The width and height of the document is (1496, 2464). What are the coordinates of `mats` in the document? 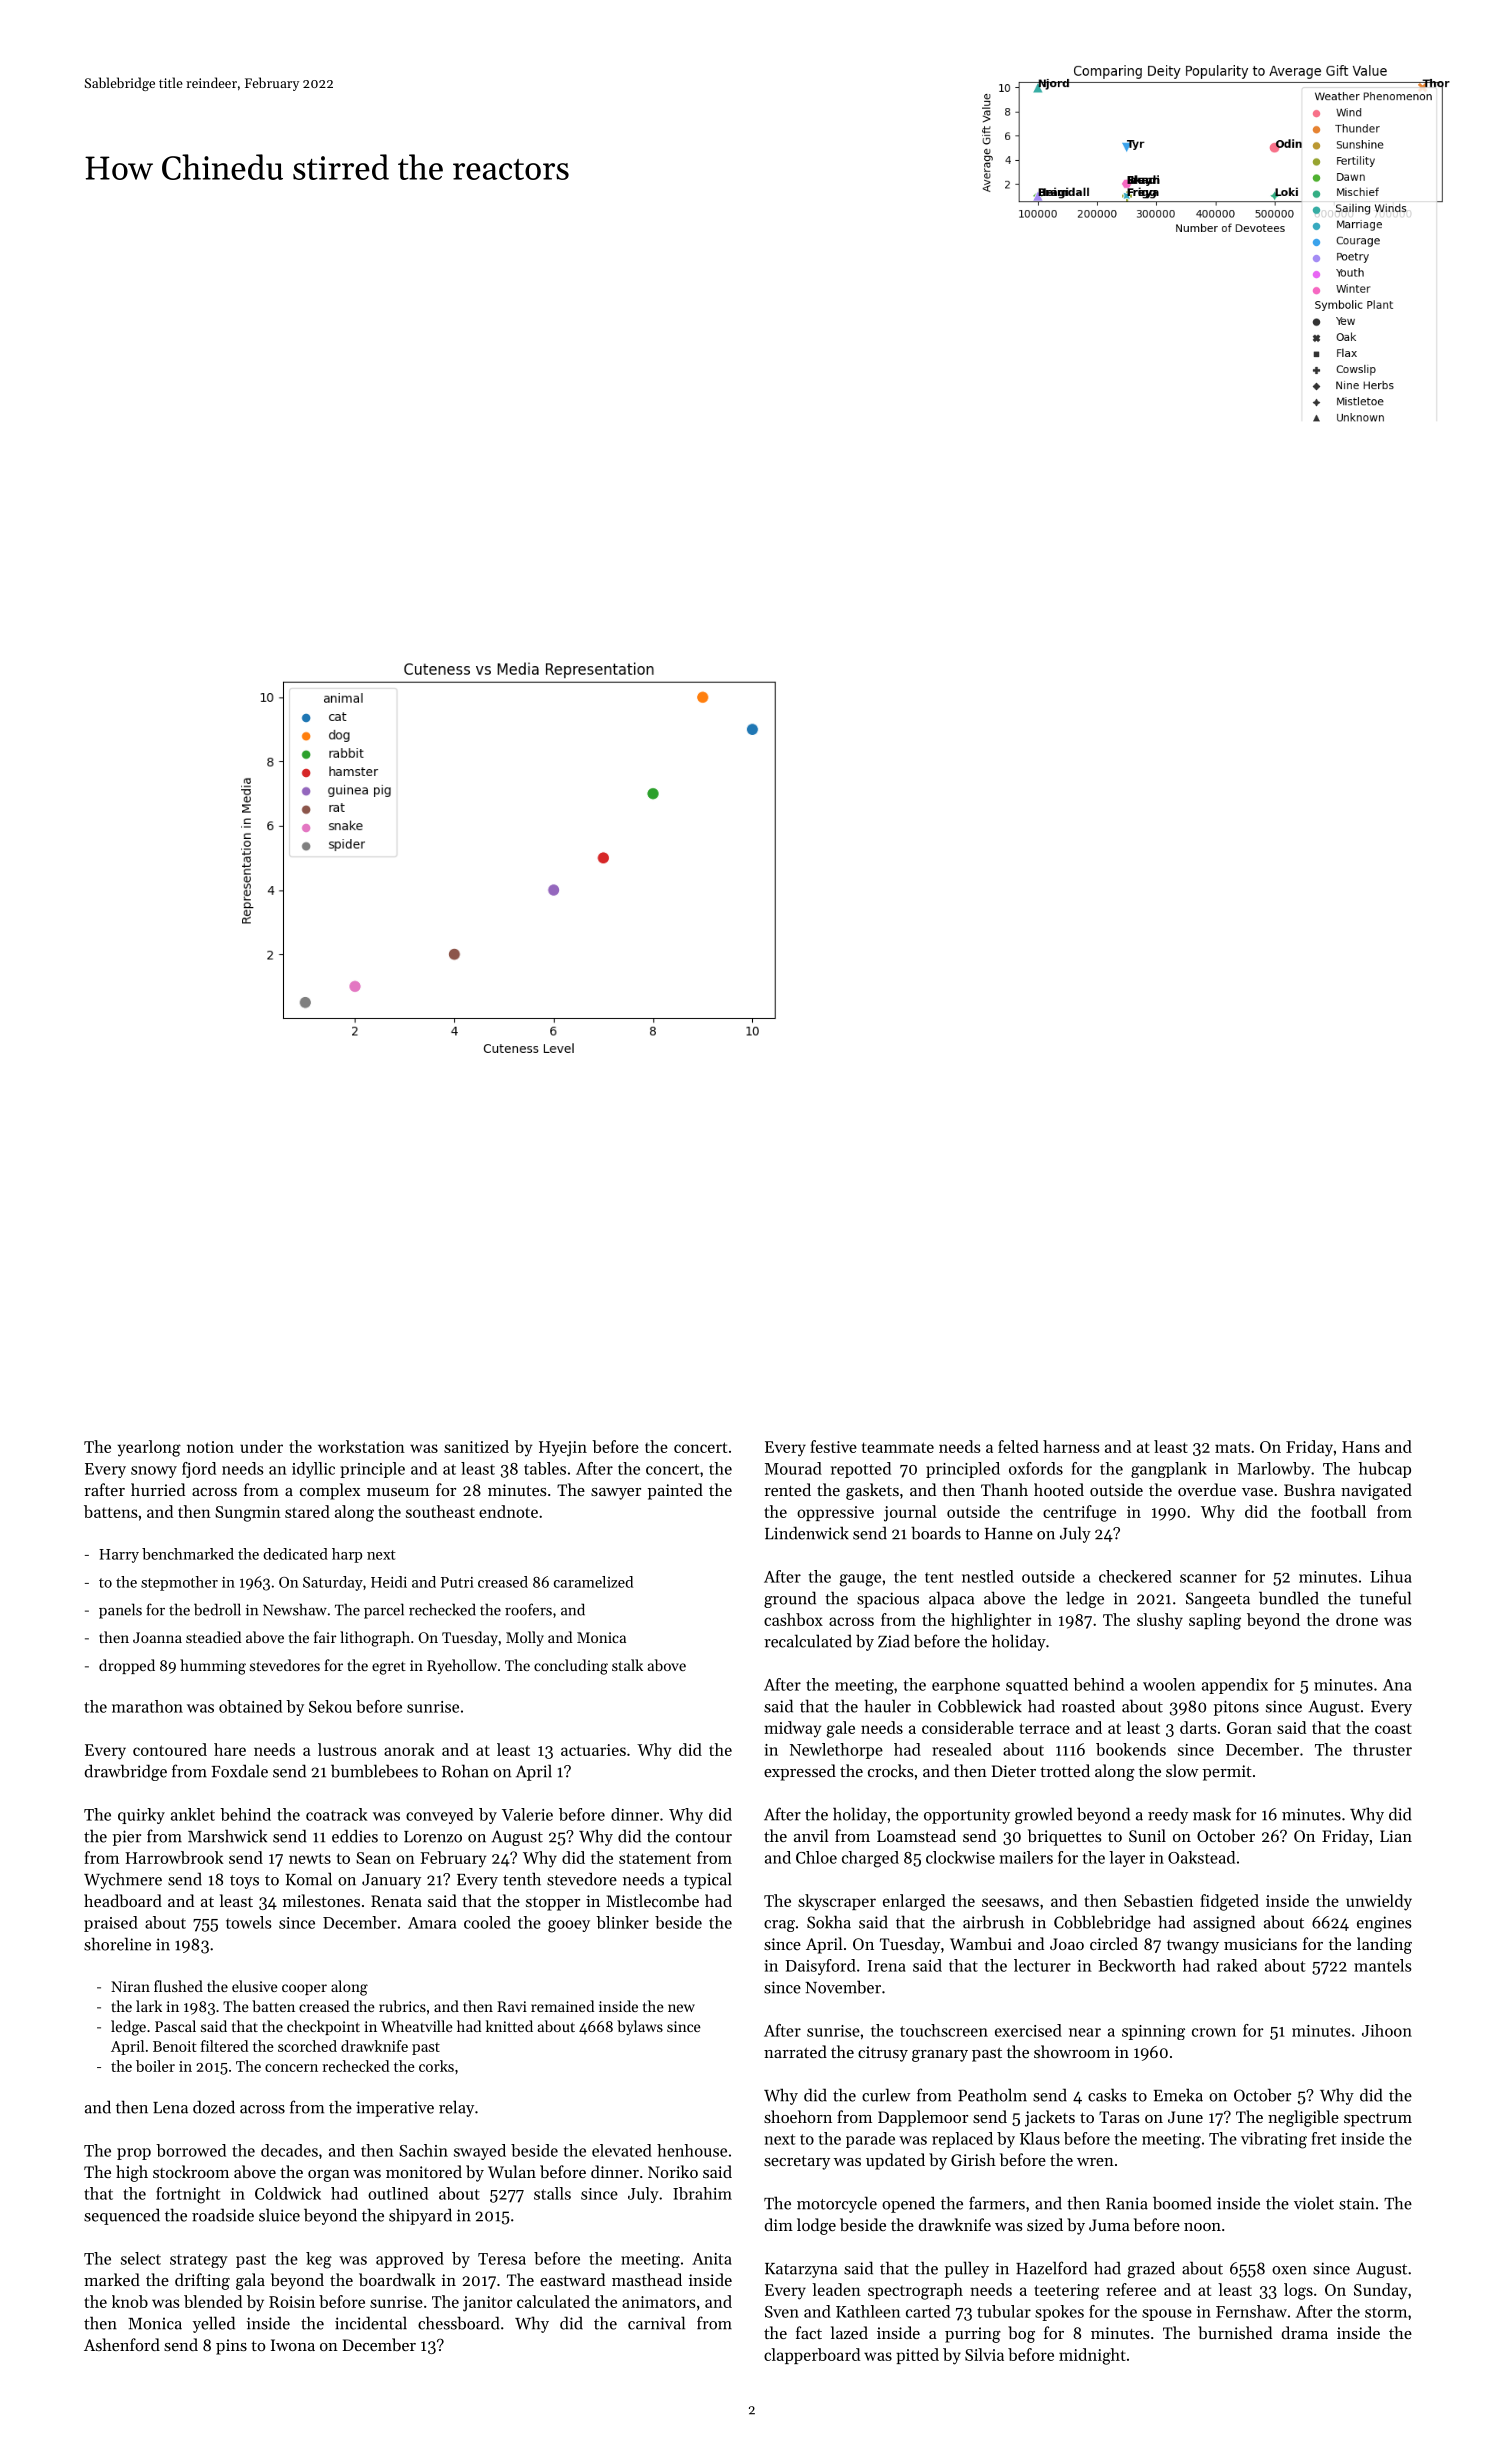 It's located at (1232, 1447).
